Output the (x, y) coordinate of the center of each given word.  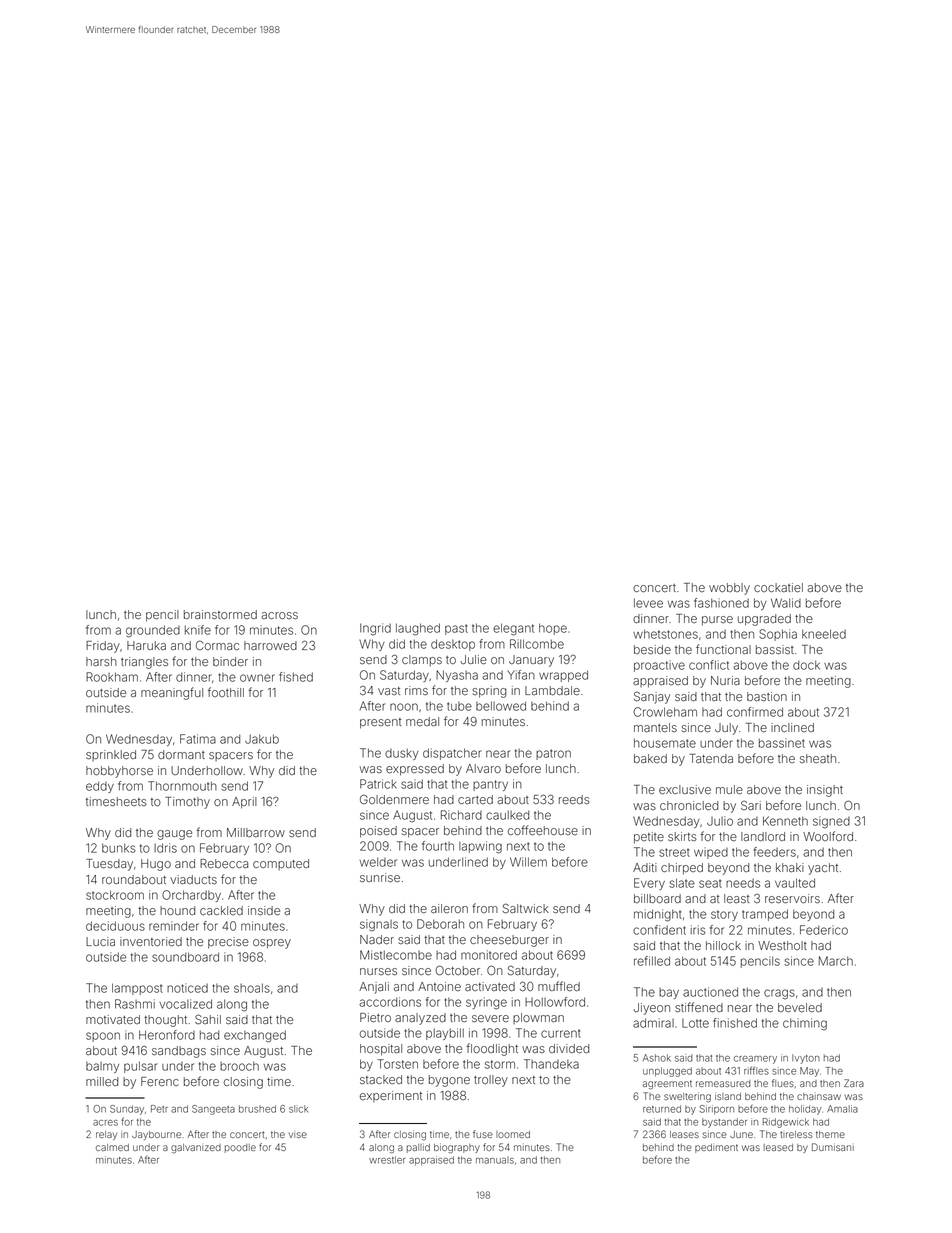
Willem (528, 862)
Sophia (778, 635)
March (836, 961)
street (674, 852)
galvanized (196, 1148)
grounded (153, 631)
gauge (174, 835)
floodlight (492, 1049)
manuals (495, 1160)
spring (489, 692)
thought (165, 1021)
